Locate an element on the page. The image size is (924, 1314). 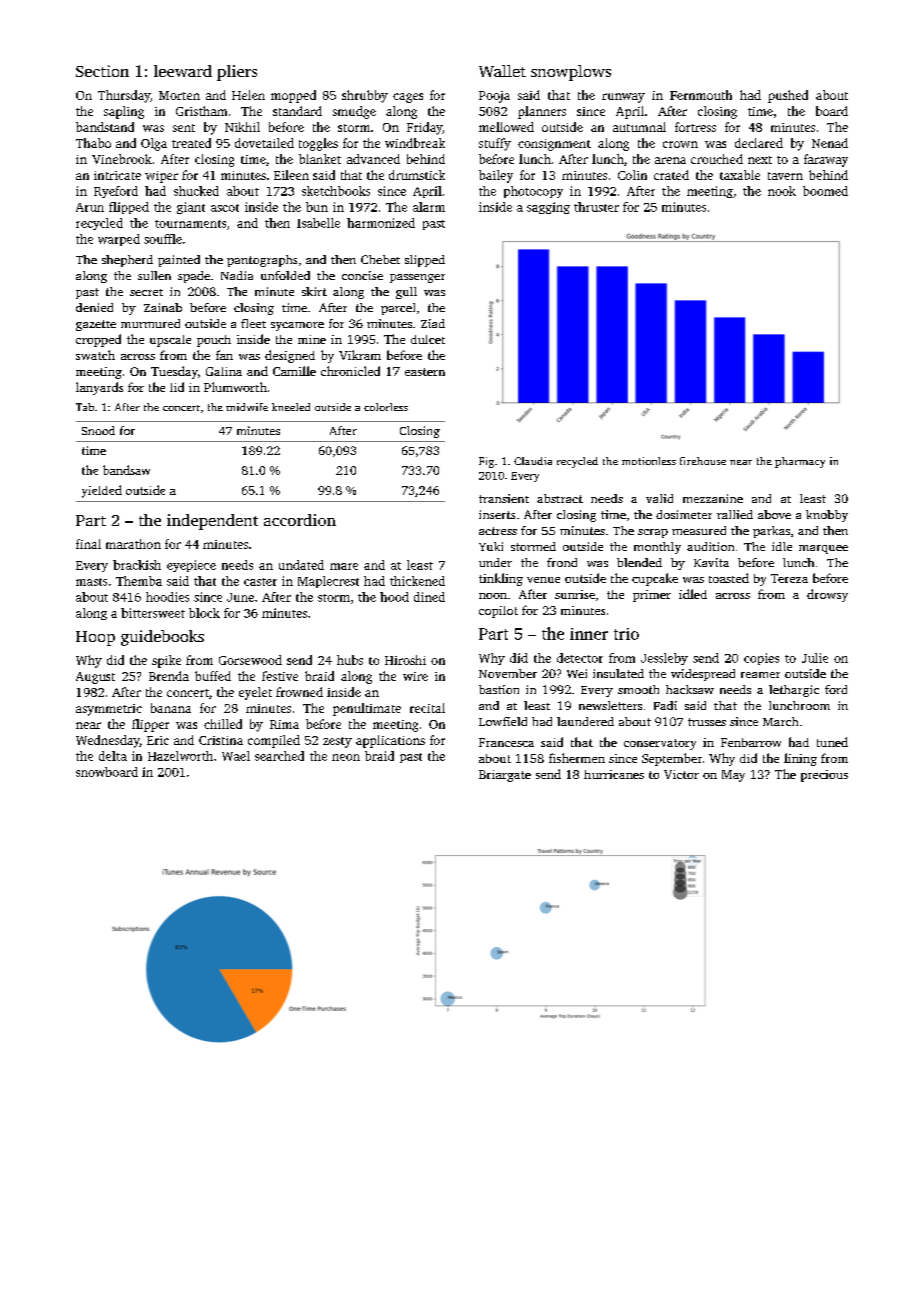
Wallet is located at coordinates (502, 71).
